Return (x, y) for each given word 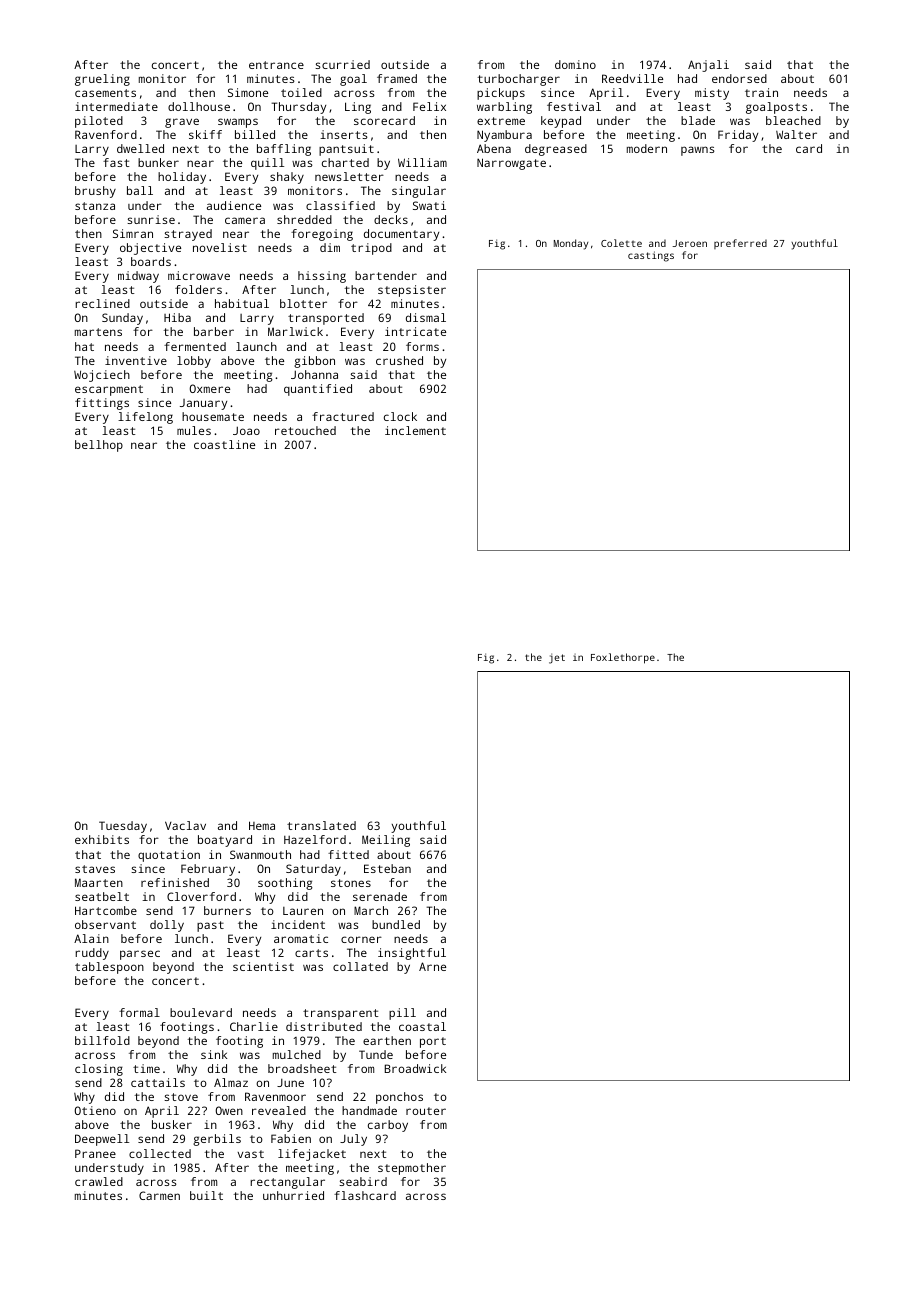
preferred (740, 244)
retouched (305, 430)
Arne (432, 966)
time (146, 1068)
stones (351, 883)
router (426, 1111)
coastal (422, 1026)
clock (400, 416)
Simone (248, 92)
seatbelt (102, 896)
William (422, 162)
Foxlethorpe (623, 658)
